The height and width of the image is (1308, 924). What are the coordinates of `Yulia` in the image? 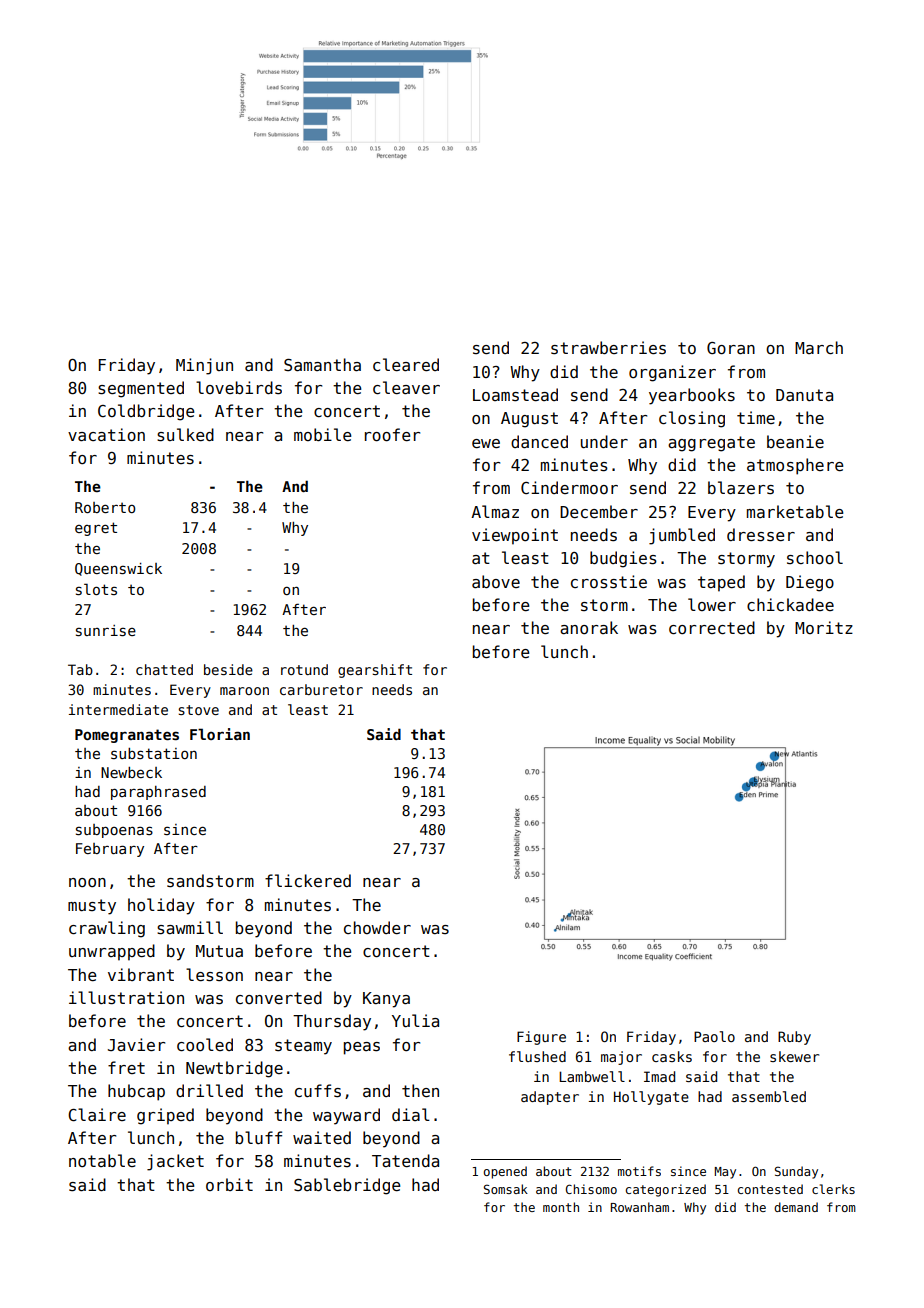 It's located at (415, 1020).
